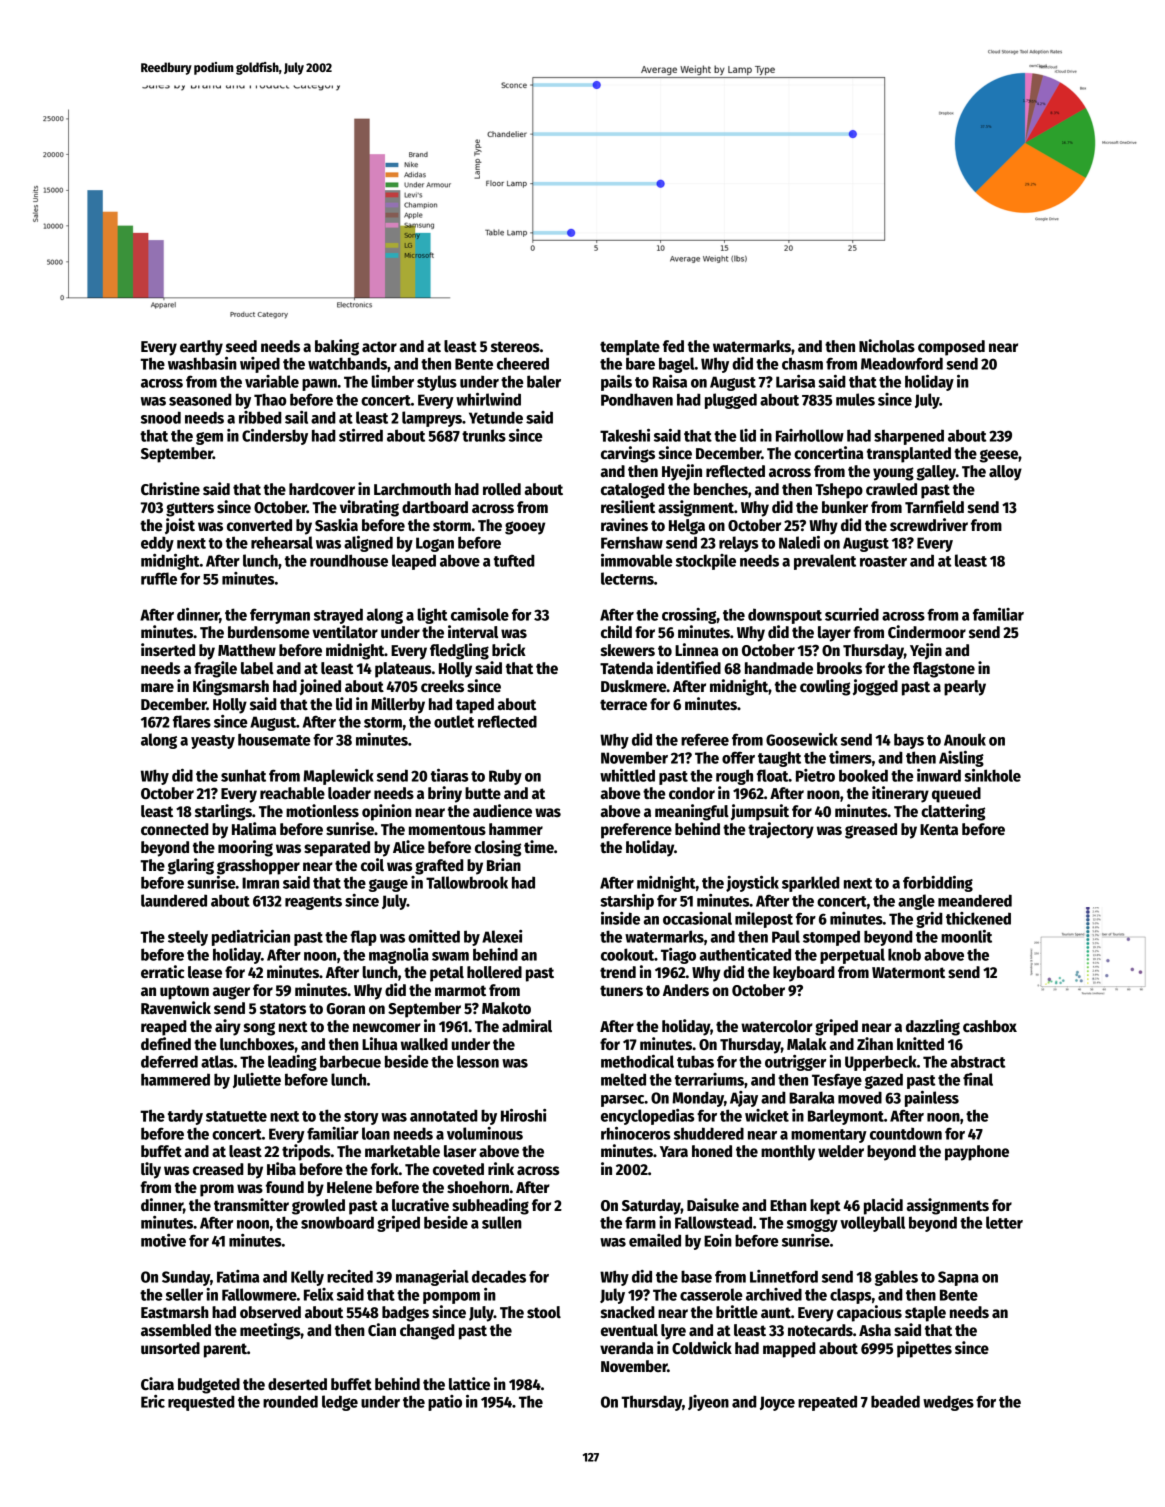  Describe the element at coordinates (909, 741) in the screenshot. I see `bays` at that location.
